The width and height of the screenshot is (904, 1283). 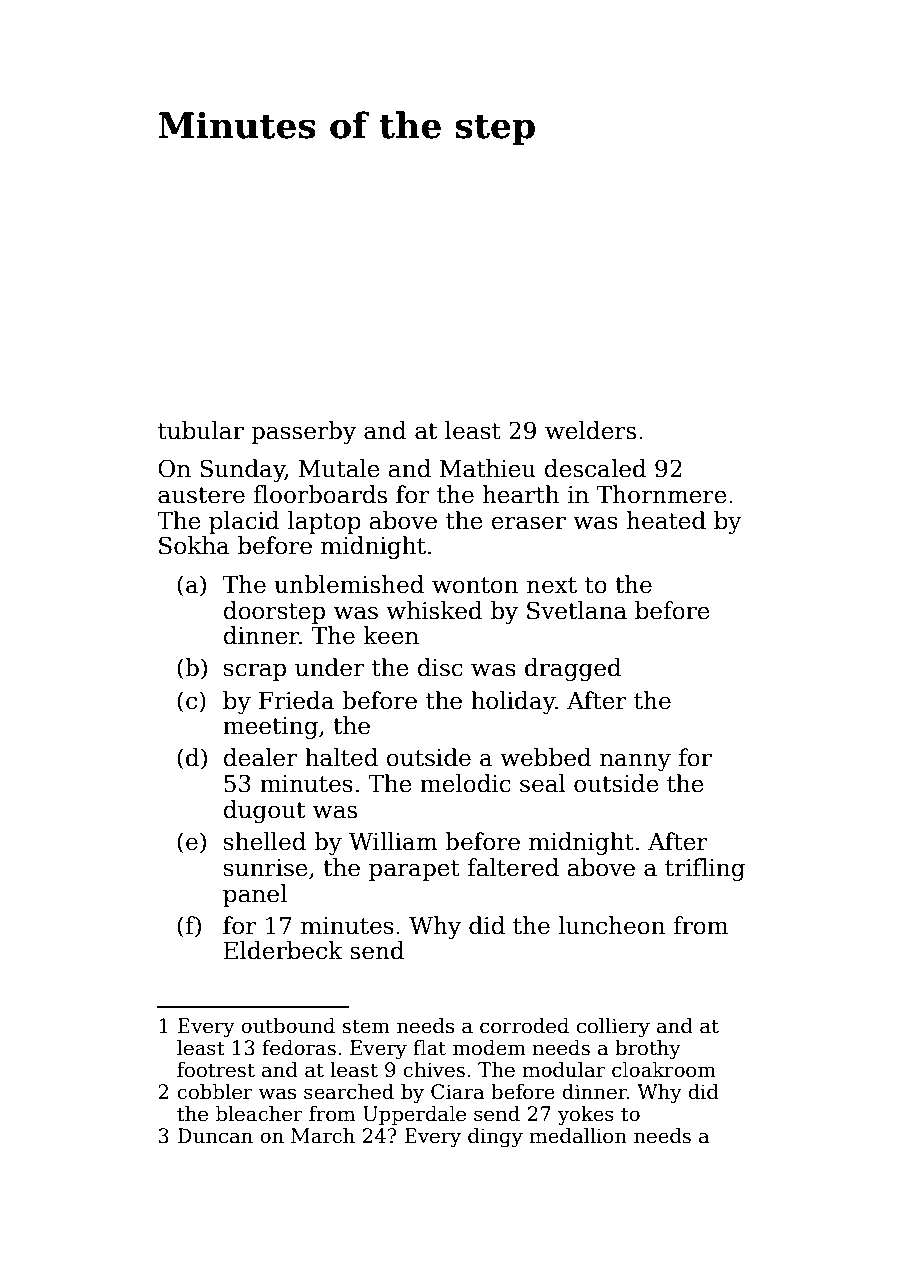 I want to click on Duncan, so click(x=215, y=1136).
